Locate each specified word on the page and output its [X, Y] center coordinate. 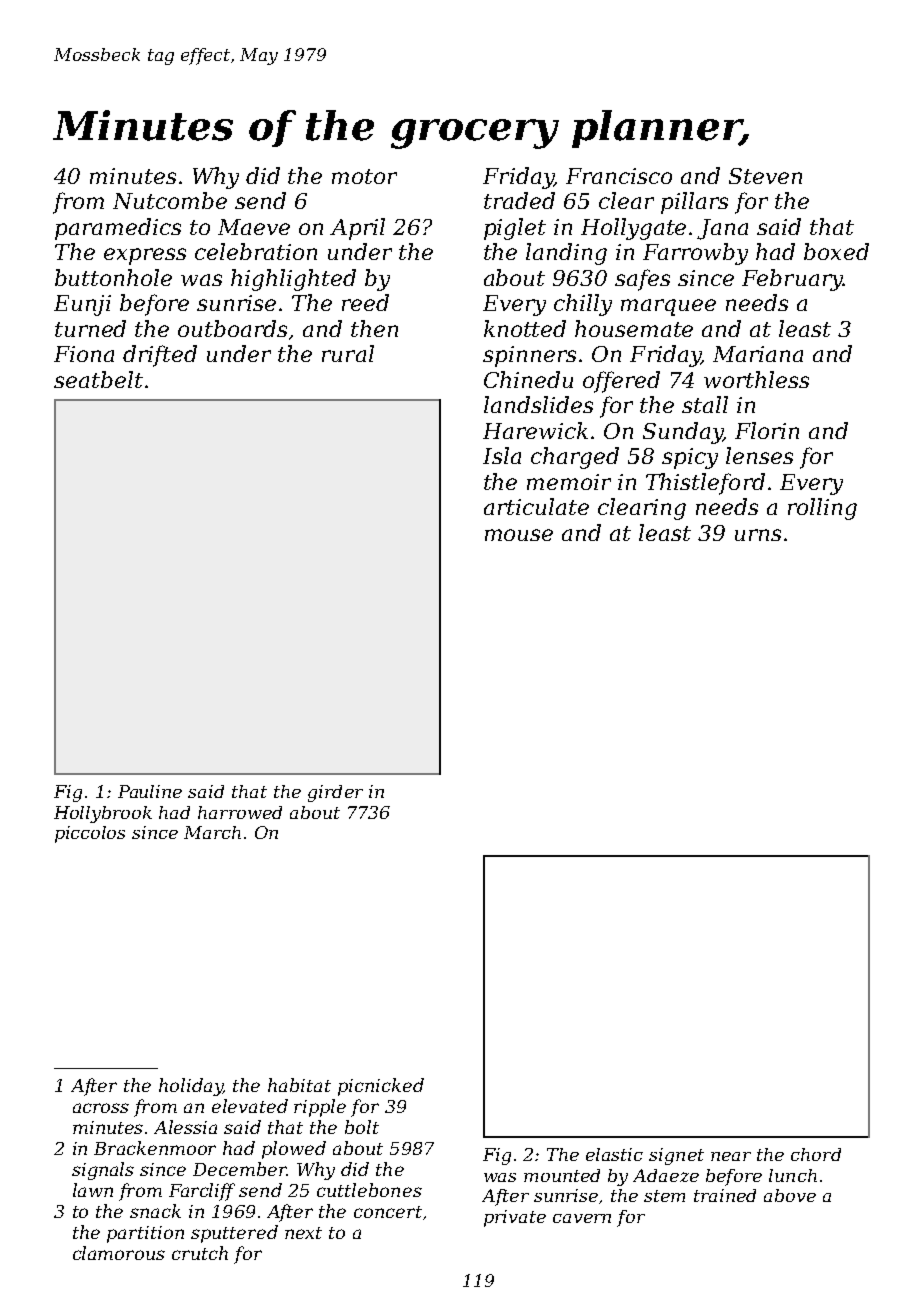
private [515, 1218]
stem [664, 1196]
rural [348, 353]
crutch [200, 1253]
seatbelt [98, 379]
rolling [822, 509]
